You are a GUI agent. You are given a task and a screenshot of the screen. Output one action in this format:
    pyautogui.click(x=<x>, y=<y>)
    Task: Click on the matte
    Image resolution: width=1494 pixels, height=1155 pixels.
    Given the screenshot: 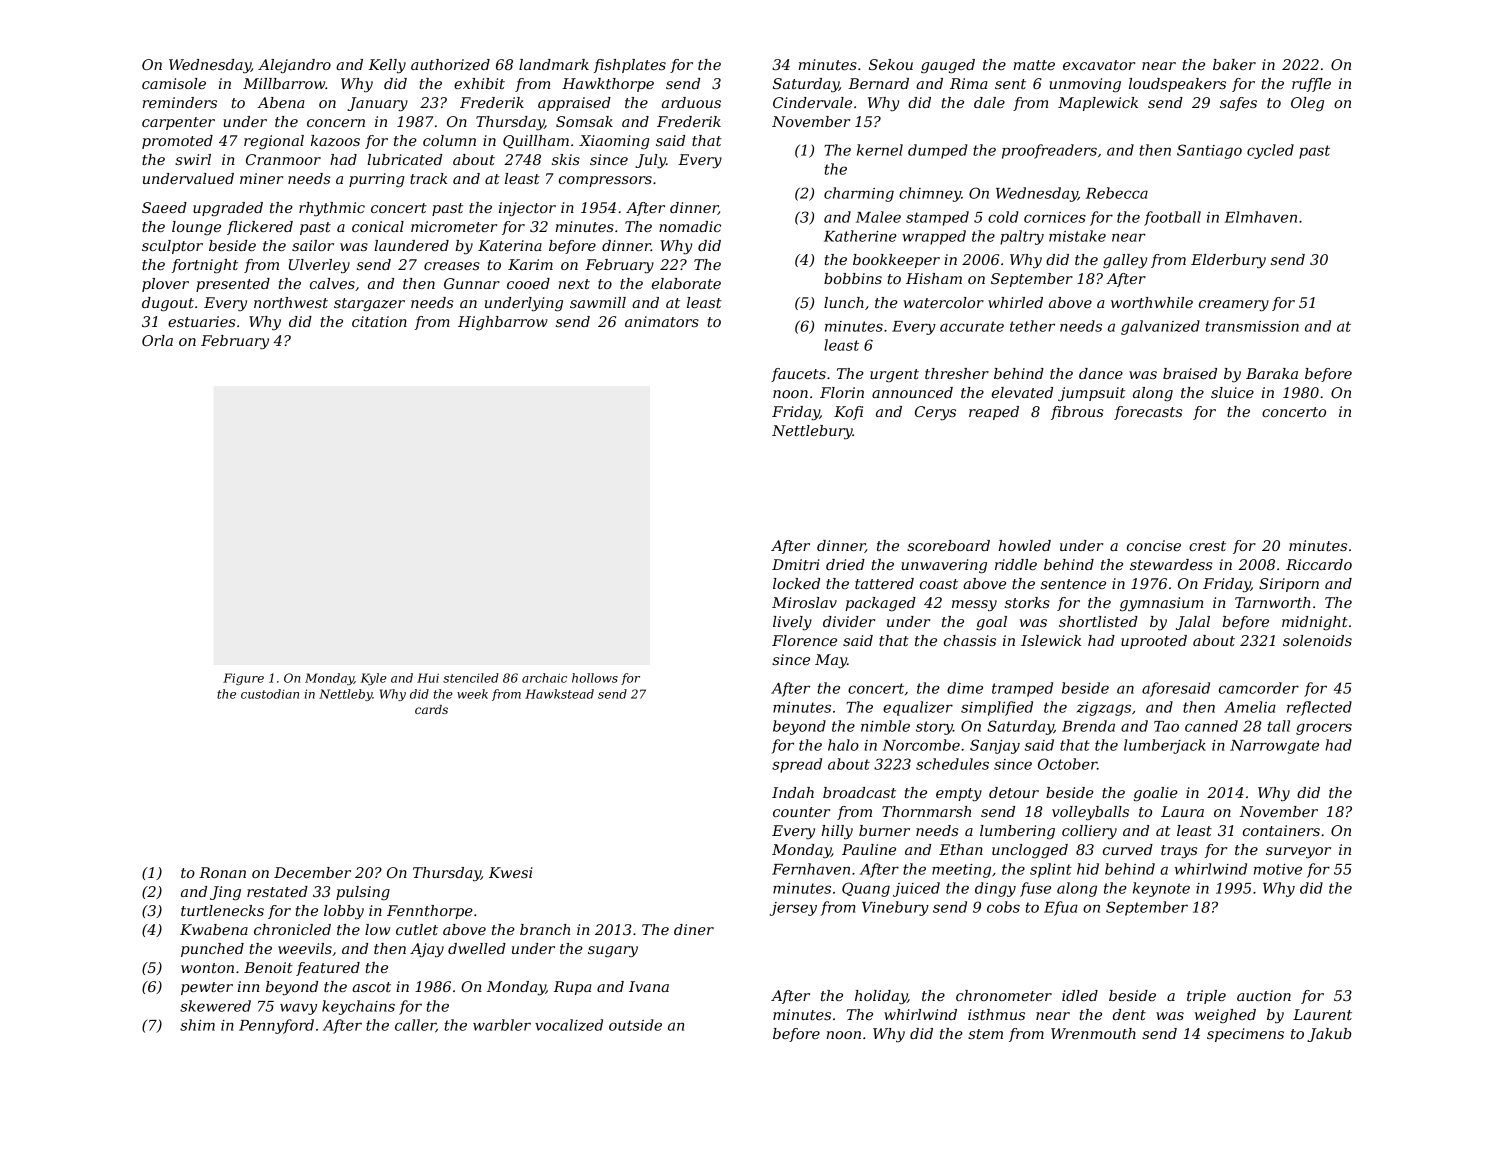 What is the action you would take?
    pyautogui.click(x=1034, y=65)
